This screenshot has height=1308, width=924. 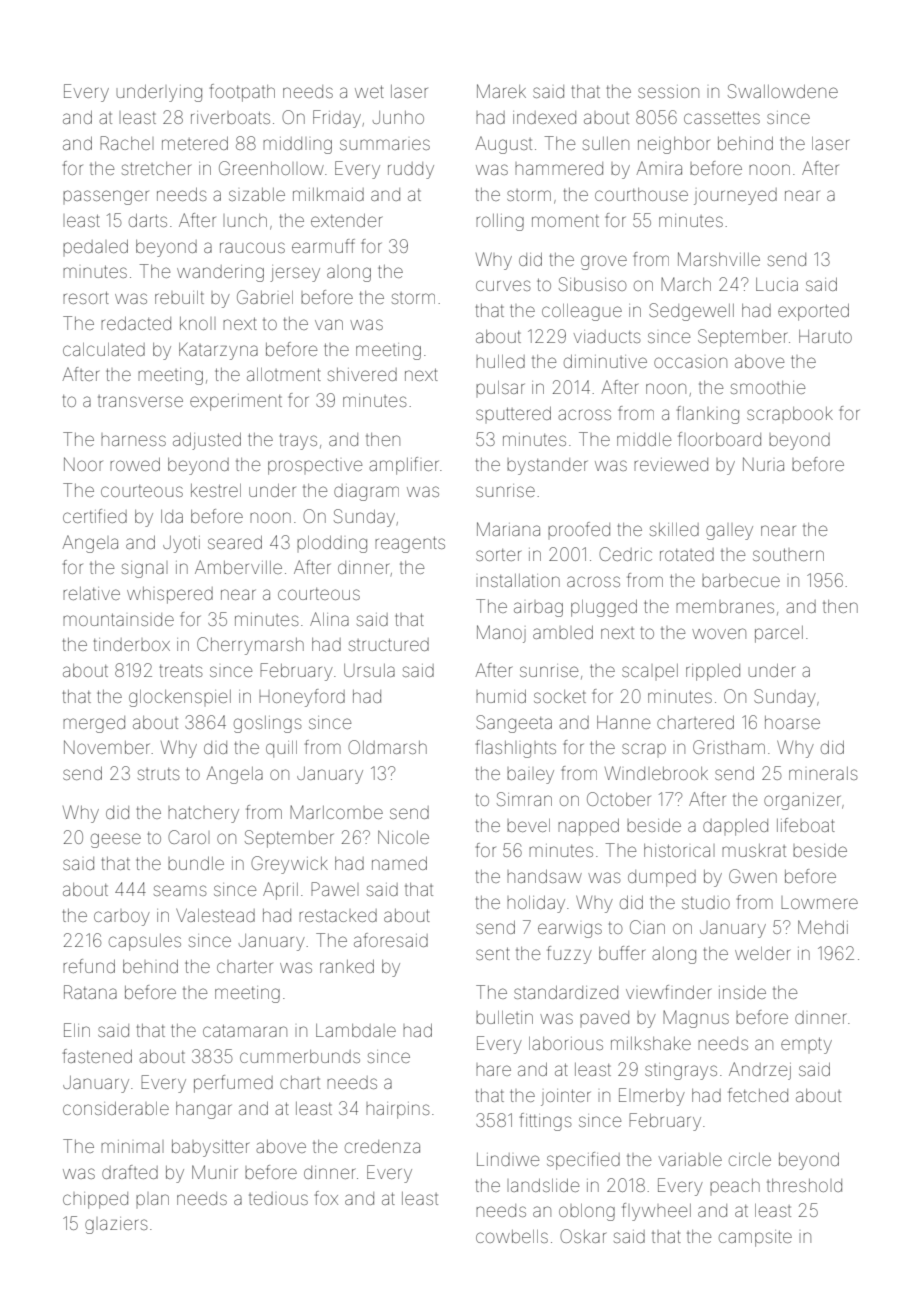 I want to click on calculated, so click(x=104, y=349).
